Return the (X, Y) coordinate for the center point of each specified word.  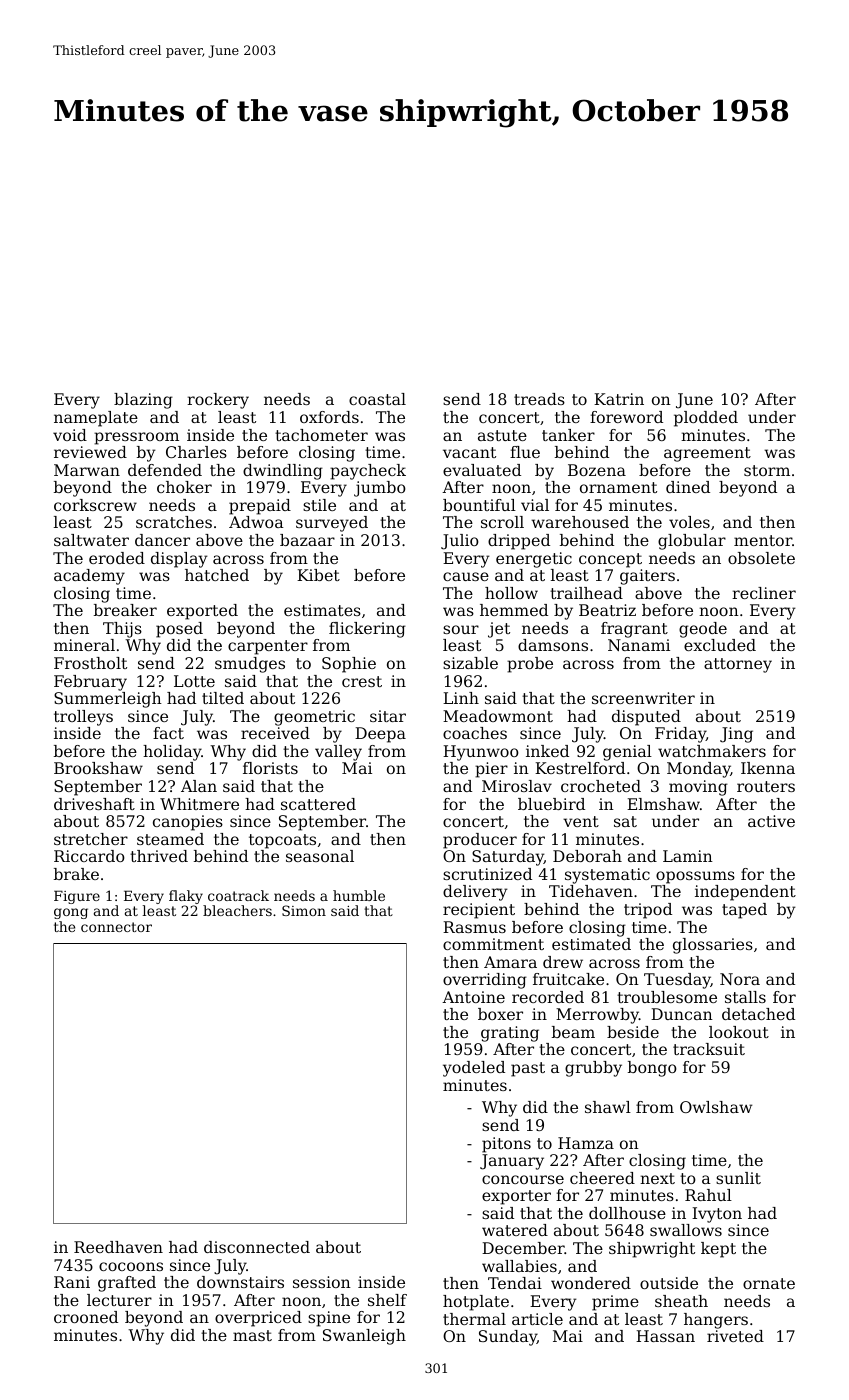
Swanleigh (364, 1337)
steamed (170, 839)
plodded (706, 419)
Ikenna (768, 768)
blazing (143, 401)
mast (252, 1335)
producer (480, 841)
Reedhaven (118, 1247)
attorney (738, 665)
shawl (608, 1107)
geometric (314, 718)
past (528, 1069)
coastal (377, 399)
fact (168, 733)
